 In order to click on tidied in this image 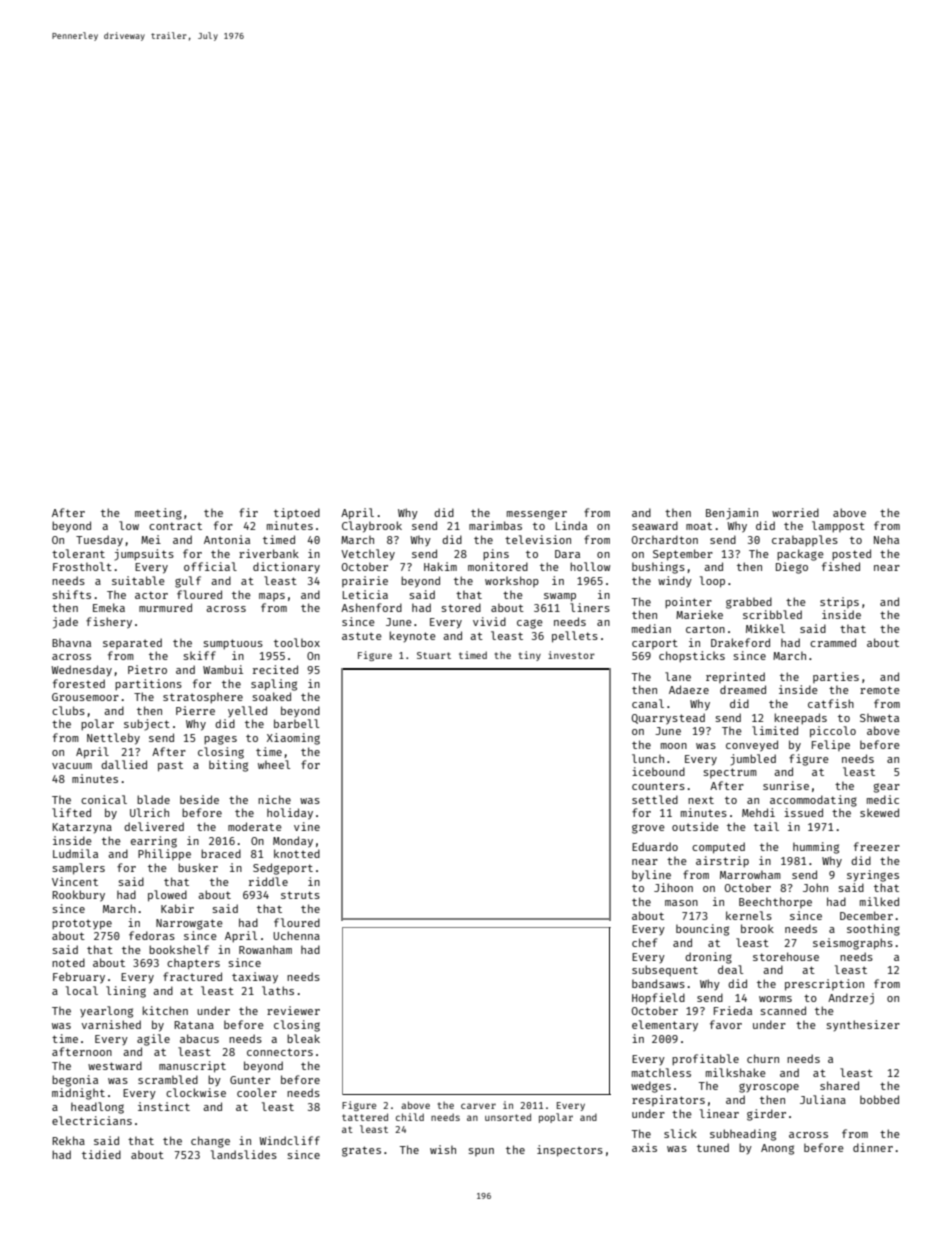, I will do `click(101, 1154)`.
